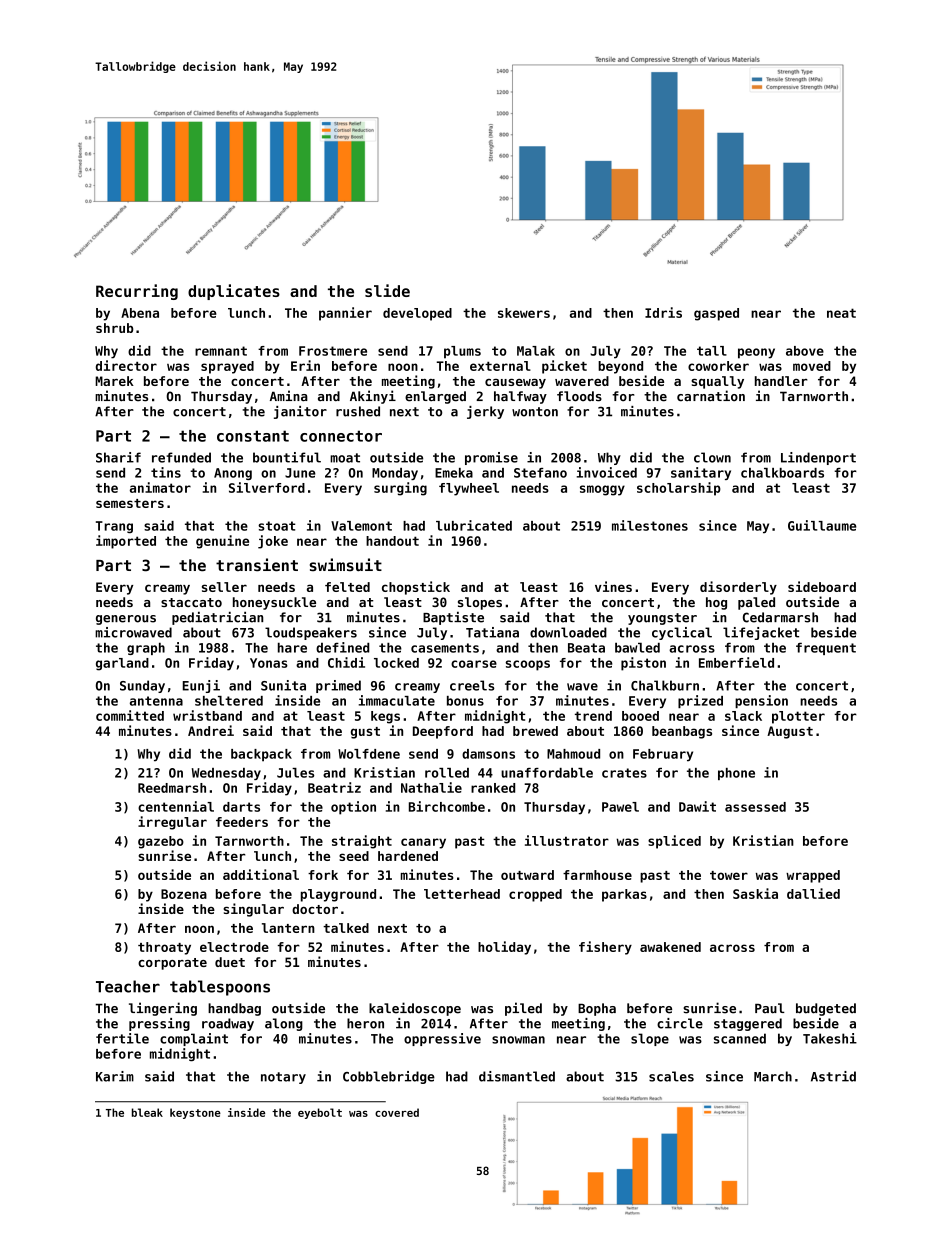 This screenshot has width=952, height=1233. Describe the element at coordinates (453, 618) in the screenshot. I see `Baptiste` at that location.
